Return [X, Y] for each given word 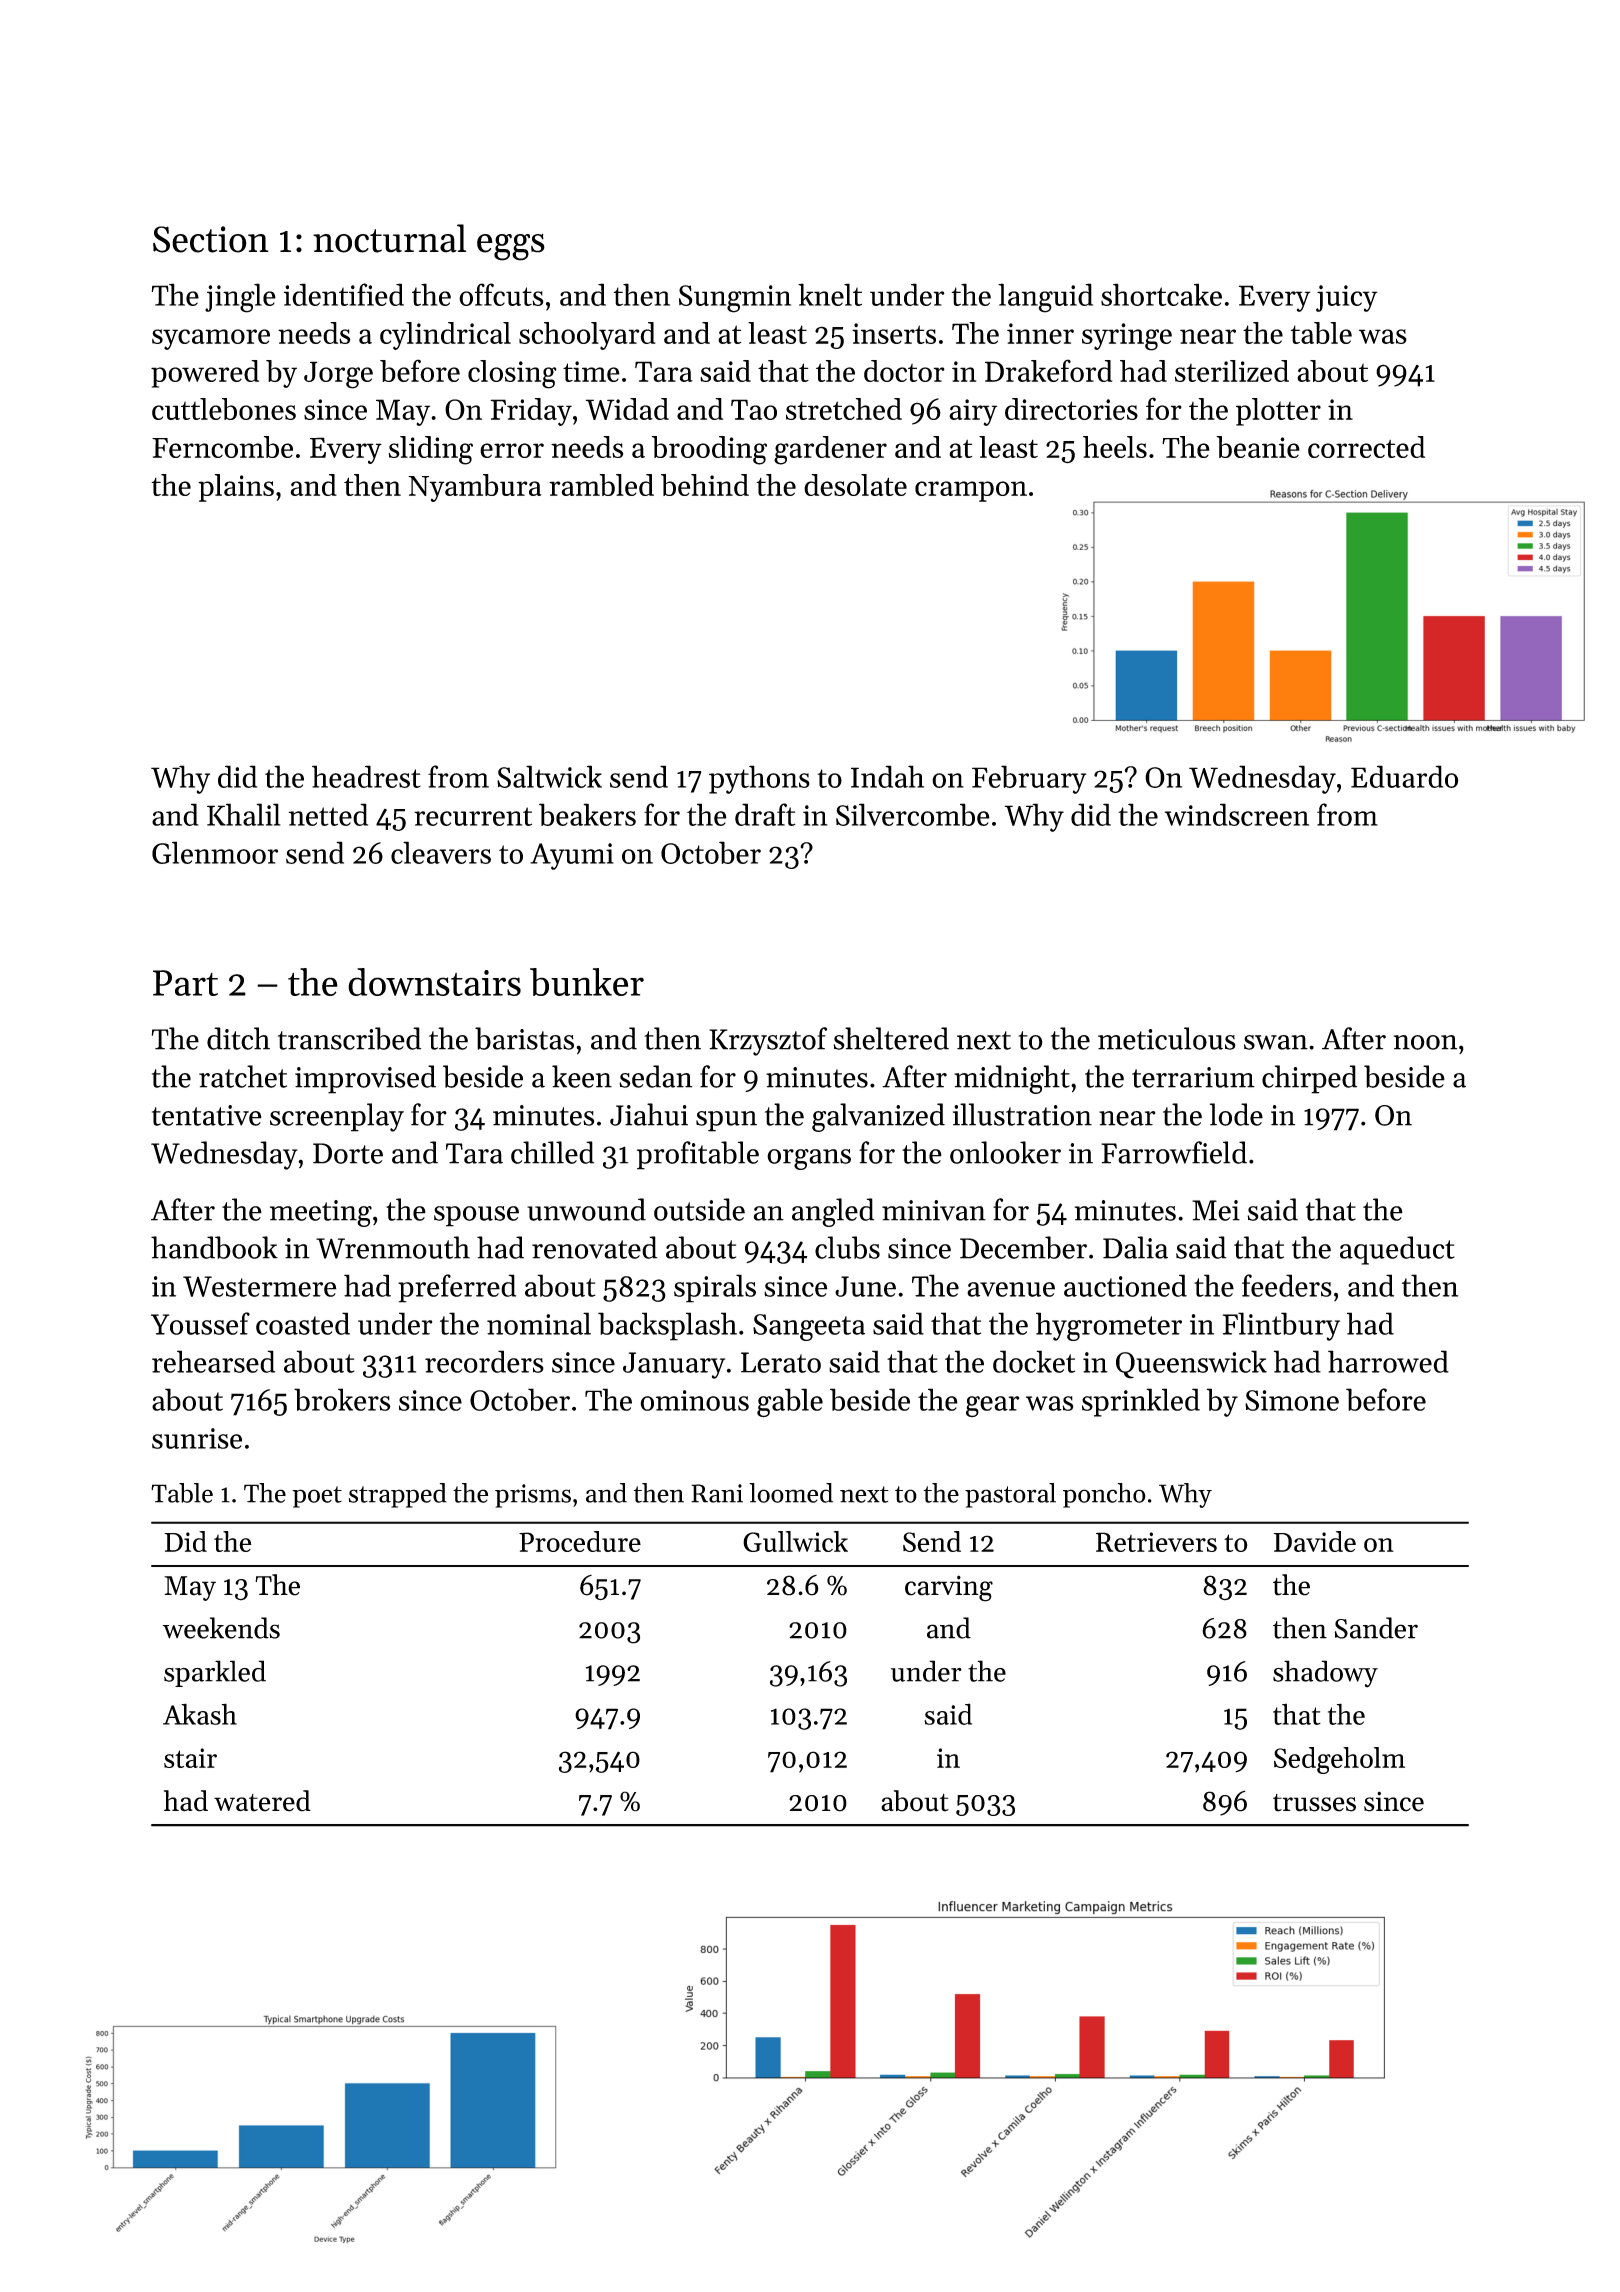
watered [262, 1801]
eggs [511, 247]
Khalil [244, 814]
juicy [1347, 298]
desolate [855, 485]
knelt [830, 294]
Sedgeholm [1339, 1760]
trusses [1314, 1803]
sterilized [1232, 371]
